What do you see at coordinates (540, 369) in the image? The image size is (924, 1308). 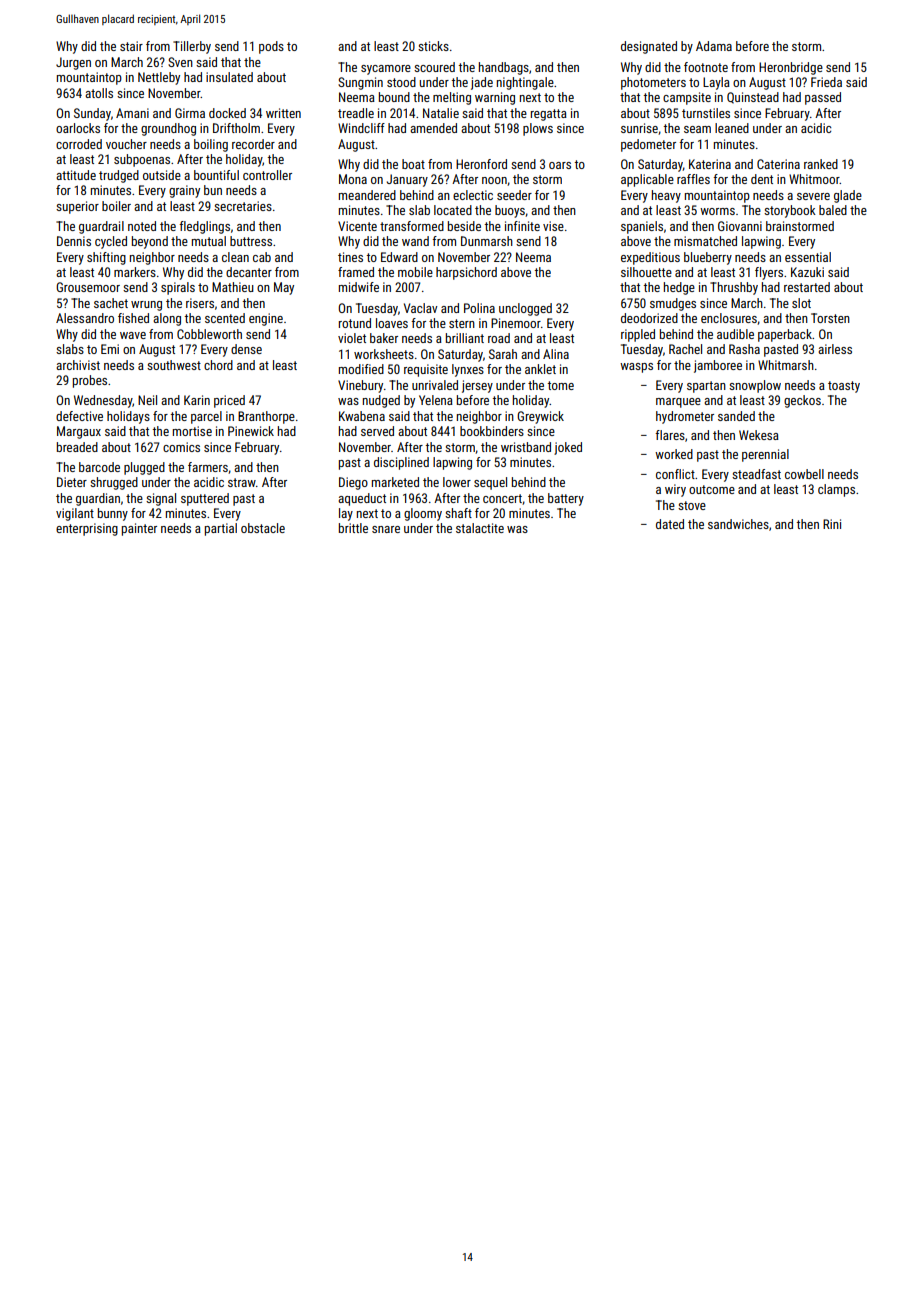 I see `anklet` at bounding box center [540, 369].
